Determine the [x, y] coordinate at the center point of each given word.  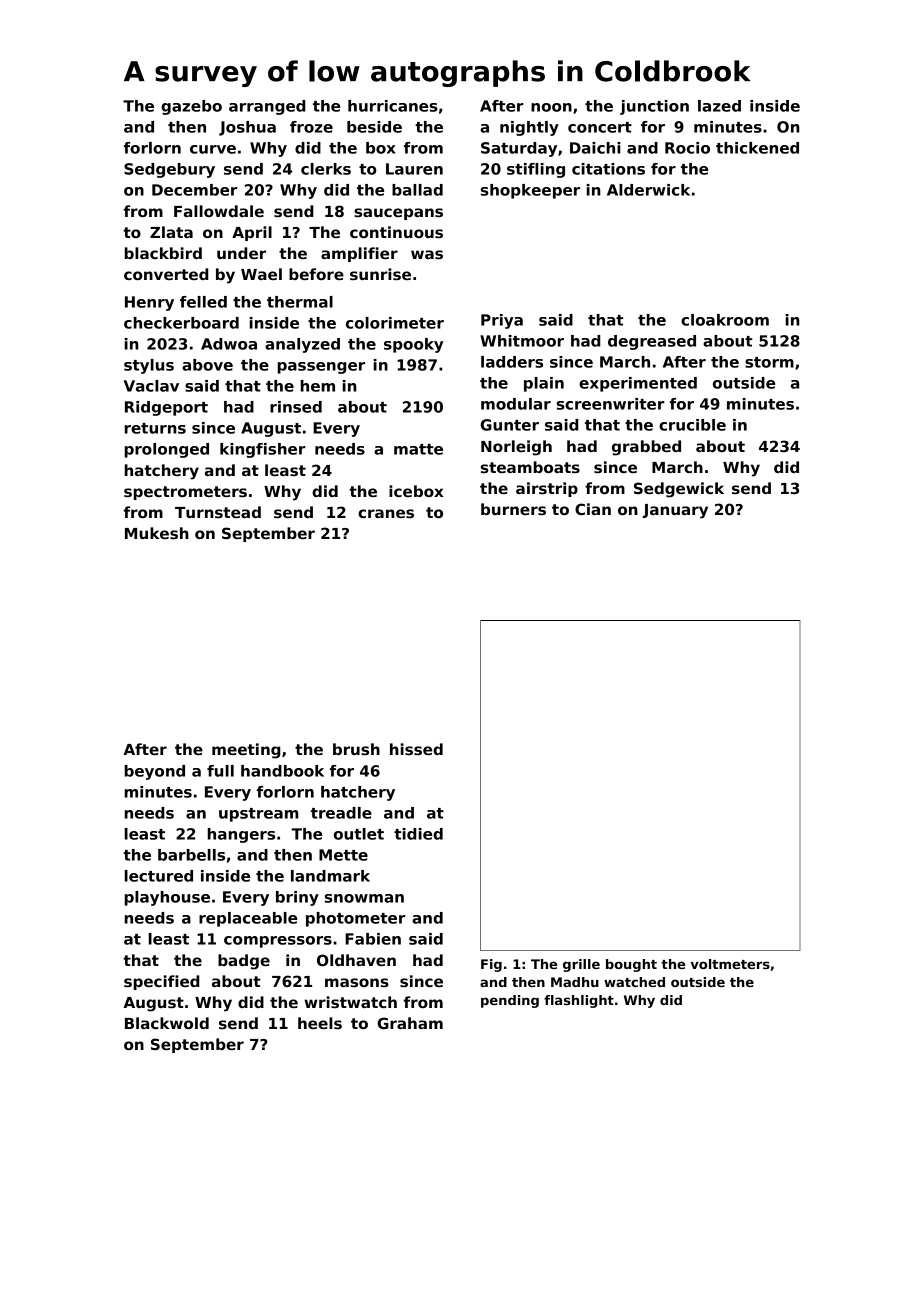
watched [634, 982]
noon [551, 107]
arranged [267, 107]
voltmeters [730, 964]
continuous [396, 232]
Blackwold [167, 1023]
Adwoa [229, 344]
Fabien [373, 939]
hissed [416, 749]
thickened [757, 148]
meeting [246, 751]
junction [654, 107]
